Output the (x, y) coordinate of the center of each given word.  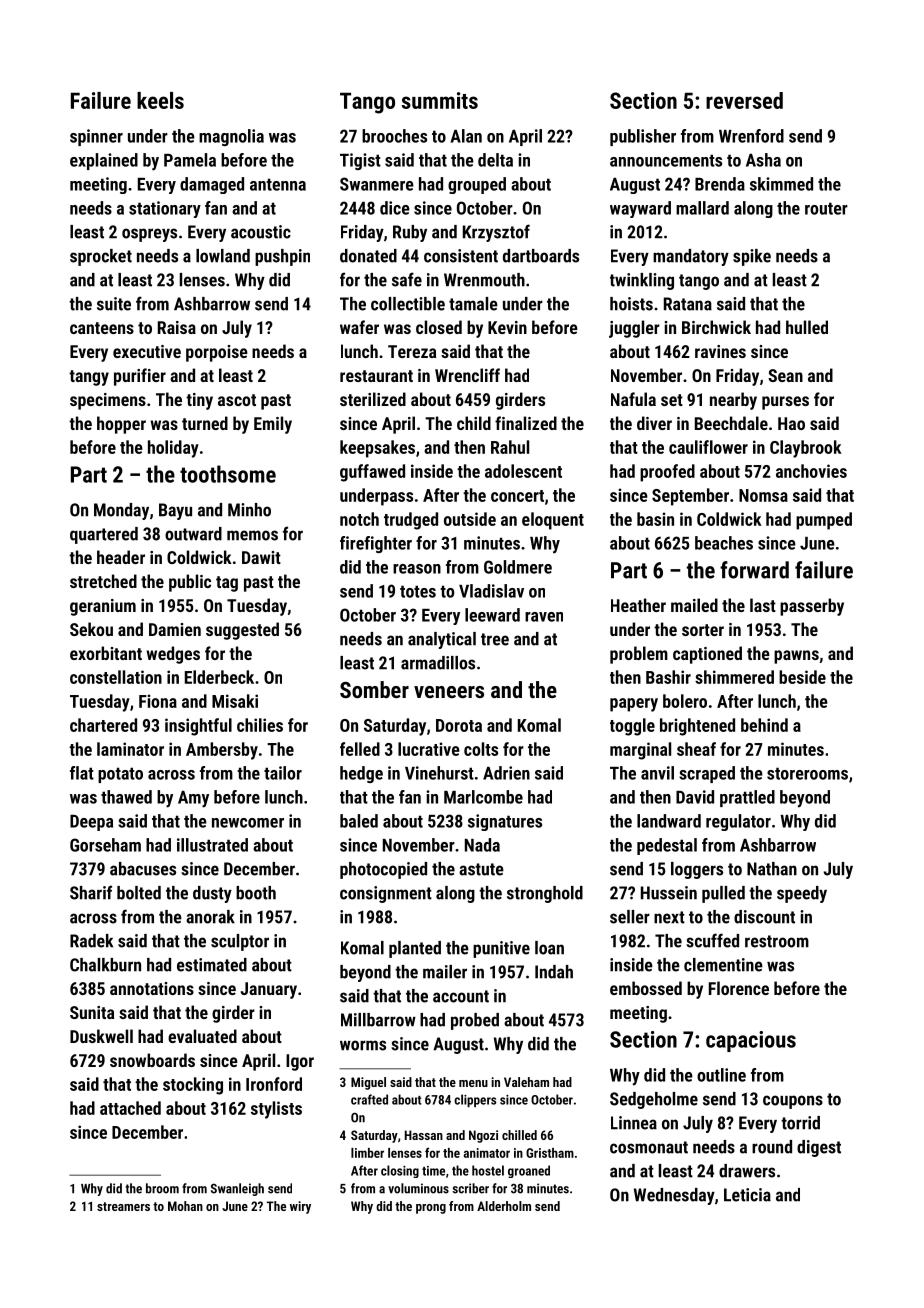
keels (160, 100)
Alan (466, 136)
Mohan (185, 1206)
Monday (121, 511)
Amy (193, 799)
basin (655, 519)
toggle (632, 727)
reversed (744, 100)
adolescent (523, 471)
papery (634, 705)
